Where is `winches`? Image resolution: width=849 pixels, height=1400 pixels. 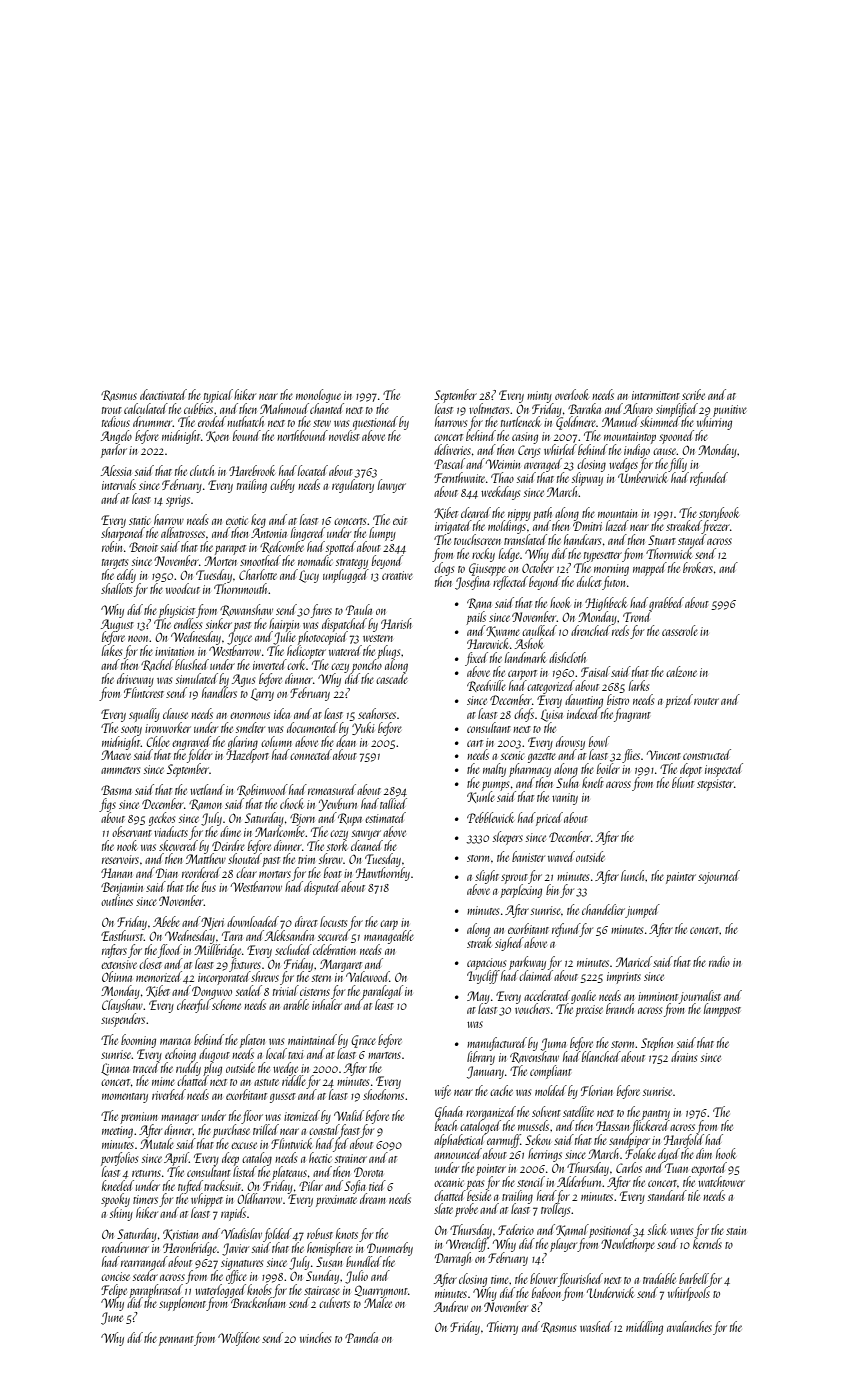
winches is located at coordinates (315, 1337).
